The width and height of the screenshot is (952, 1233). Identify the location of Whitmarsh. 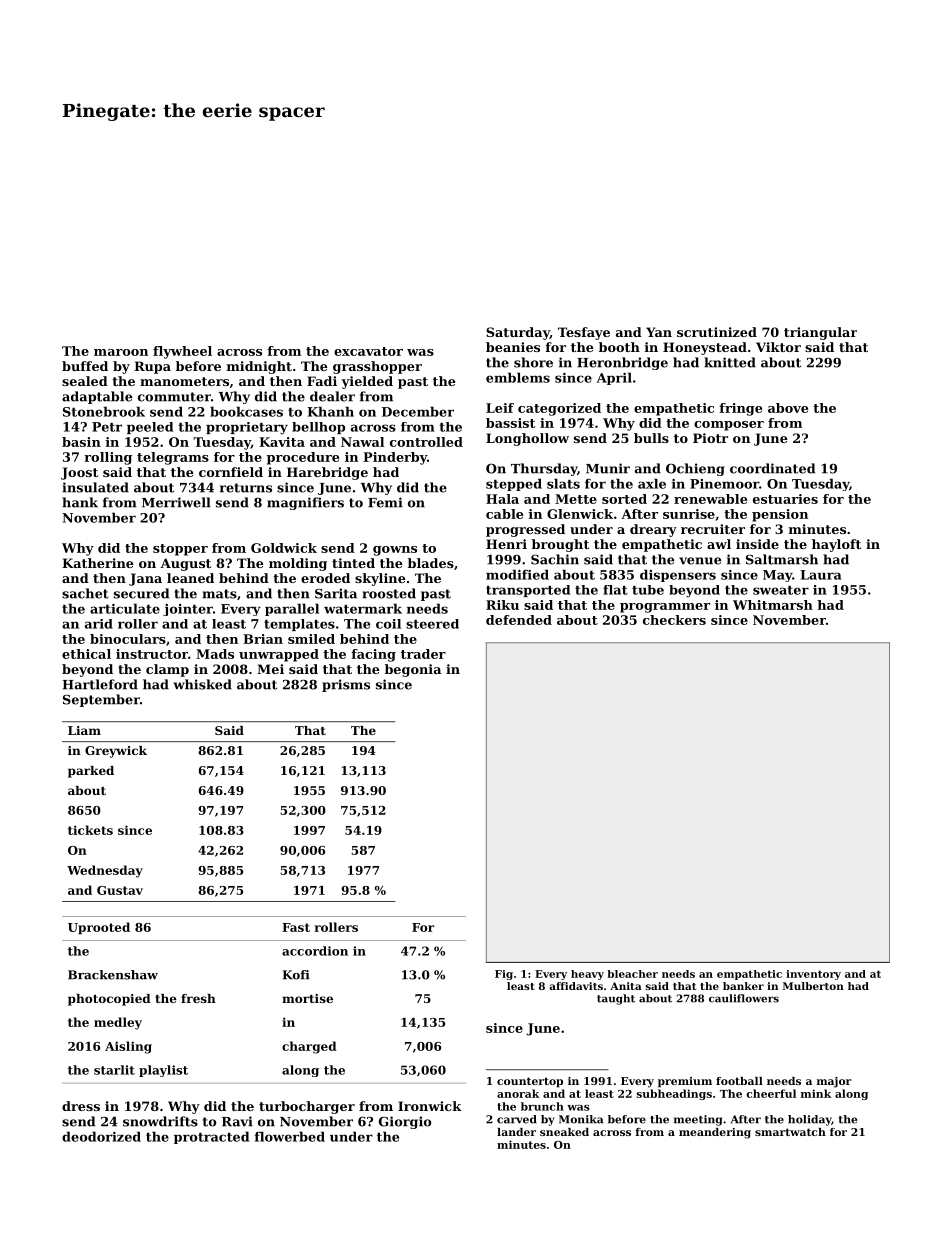
(773, 605).
